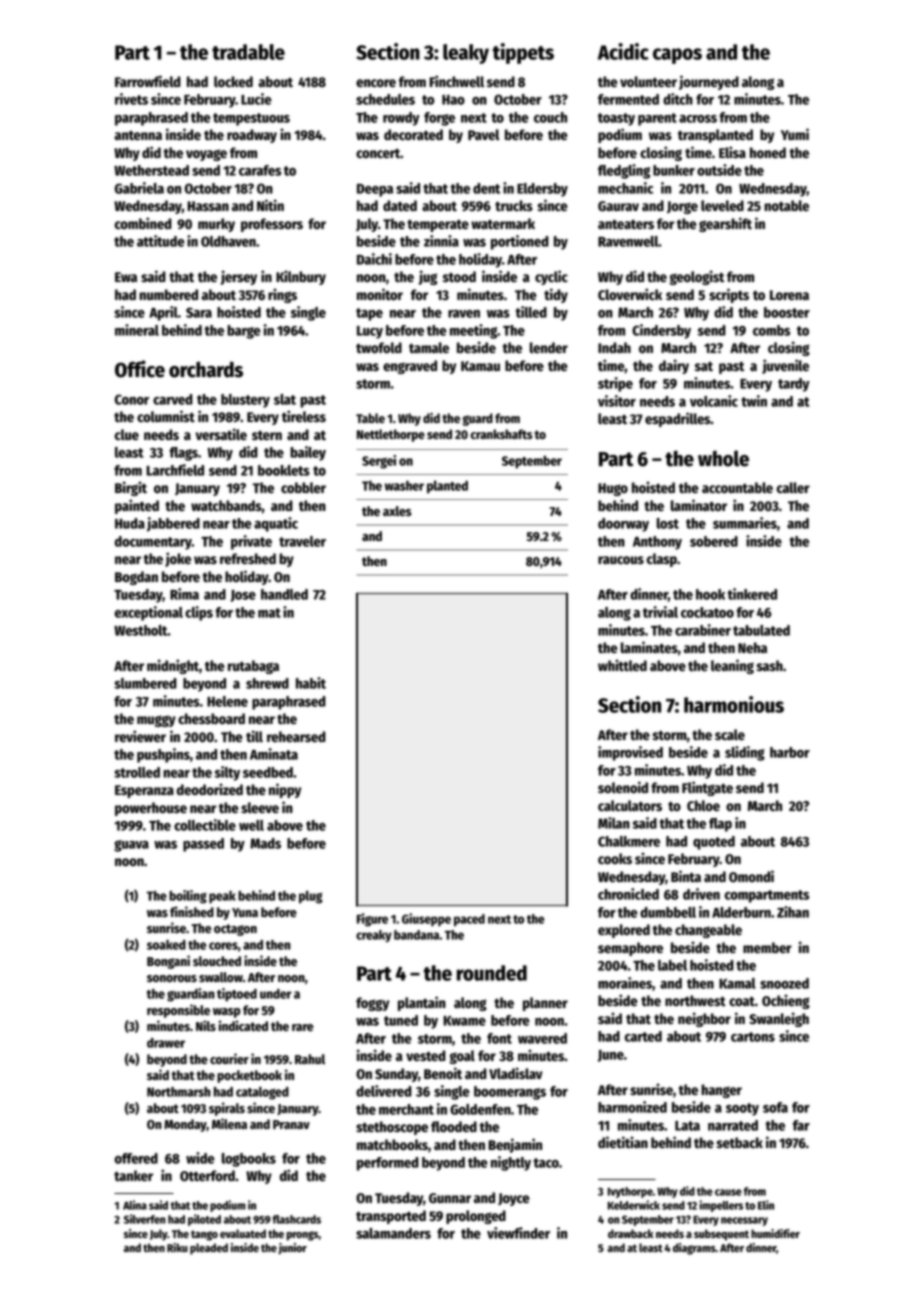 Image resolution: width=924 pixels, height=1308 pixels. Describe the element at coordinates (237, 995) in the document. I see `tiptoed` at that location.
